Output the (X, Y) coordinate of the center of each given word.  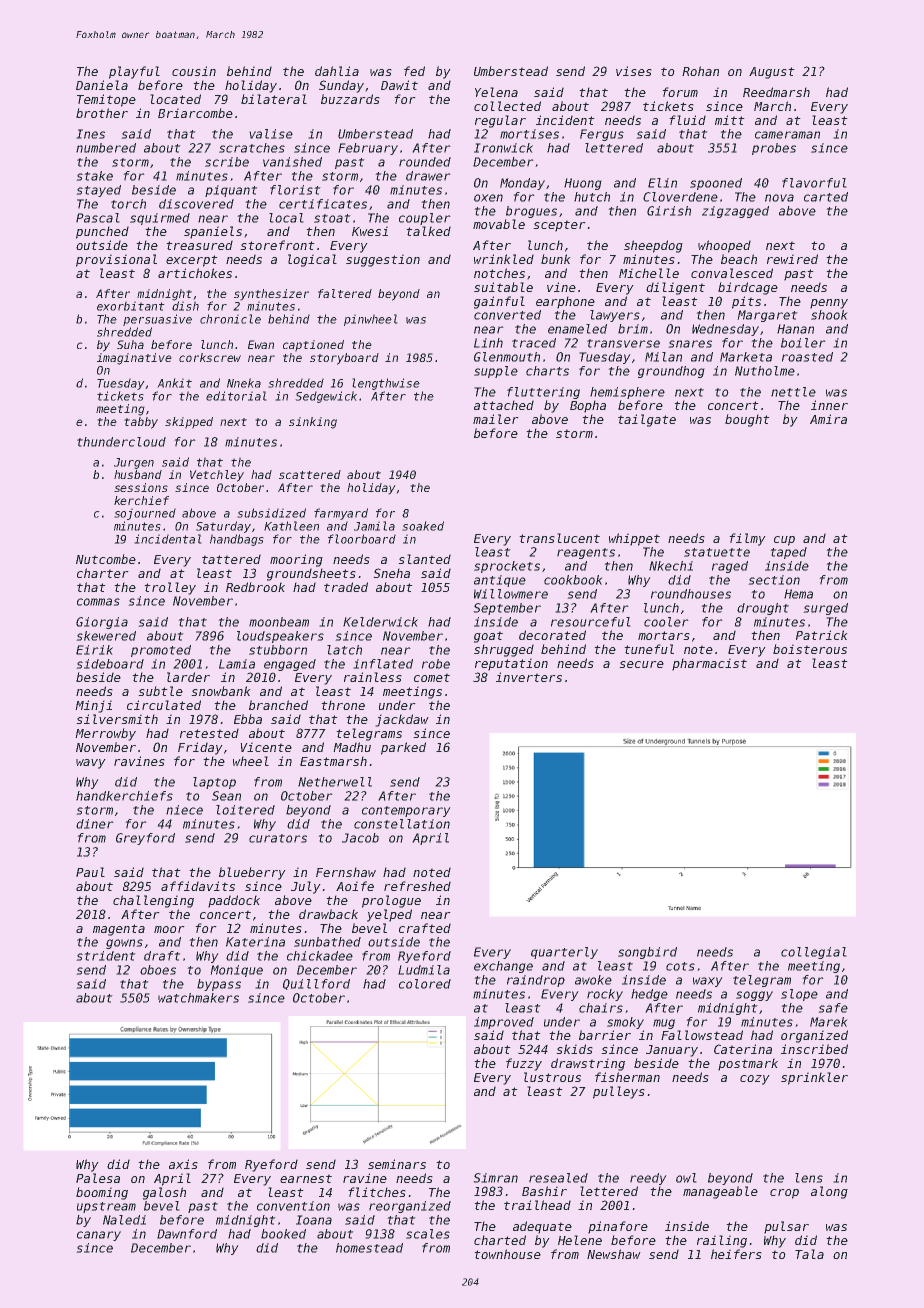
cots (680, 966)
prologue (391, 901)
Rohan (700, 71)
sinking (313, 423)
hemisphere (627, 393)
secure (642, 664)
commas (98, 602)
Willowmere (511, 594)
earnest (306, 1179)
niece (184, 810)
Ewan (261, 344)
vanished (292, 162)
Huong (582, 184)
